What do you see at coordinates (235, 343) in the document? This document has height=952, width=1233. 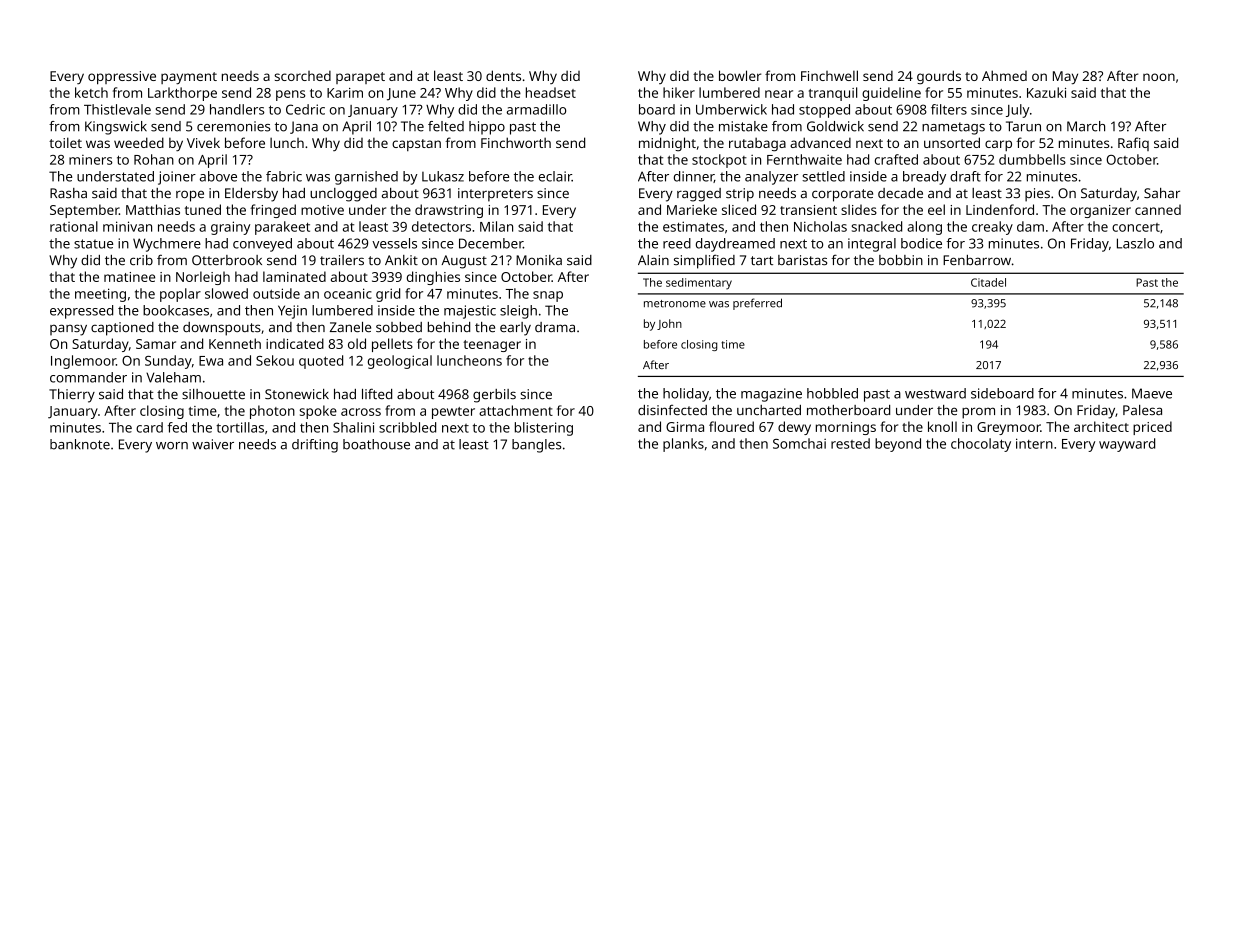 I see `Kenneth` at bounding box center [235, 343].
